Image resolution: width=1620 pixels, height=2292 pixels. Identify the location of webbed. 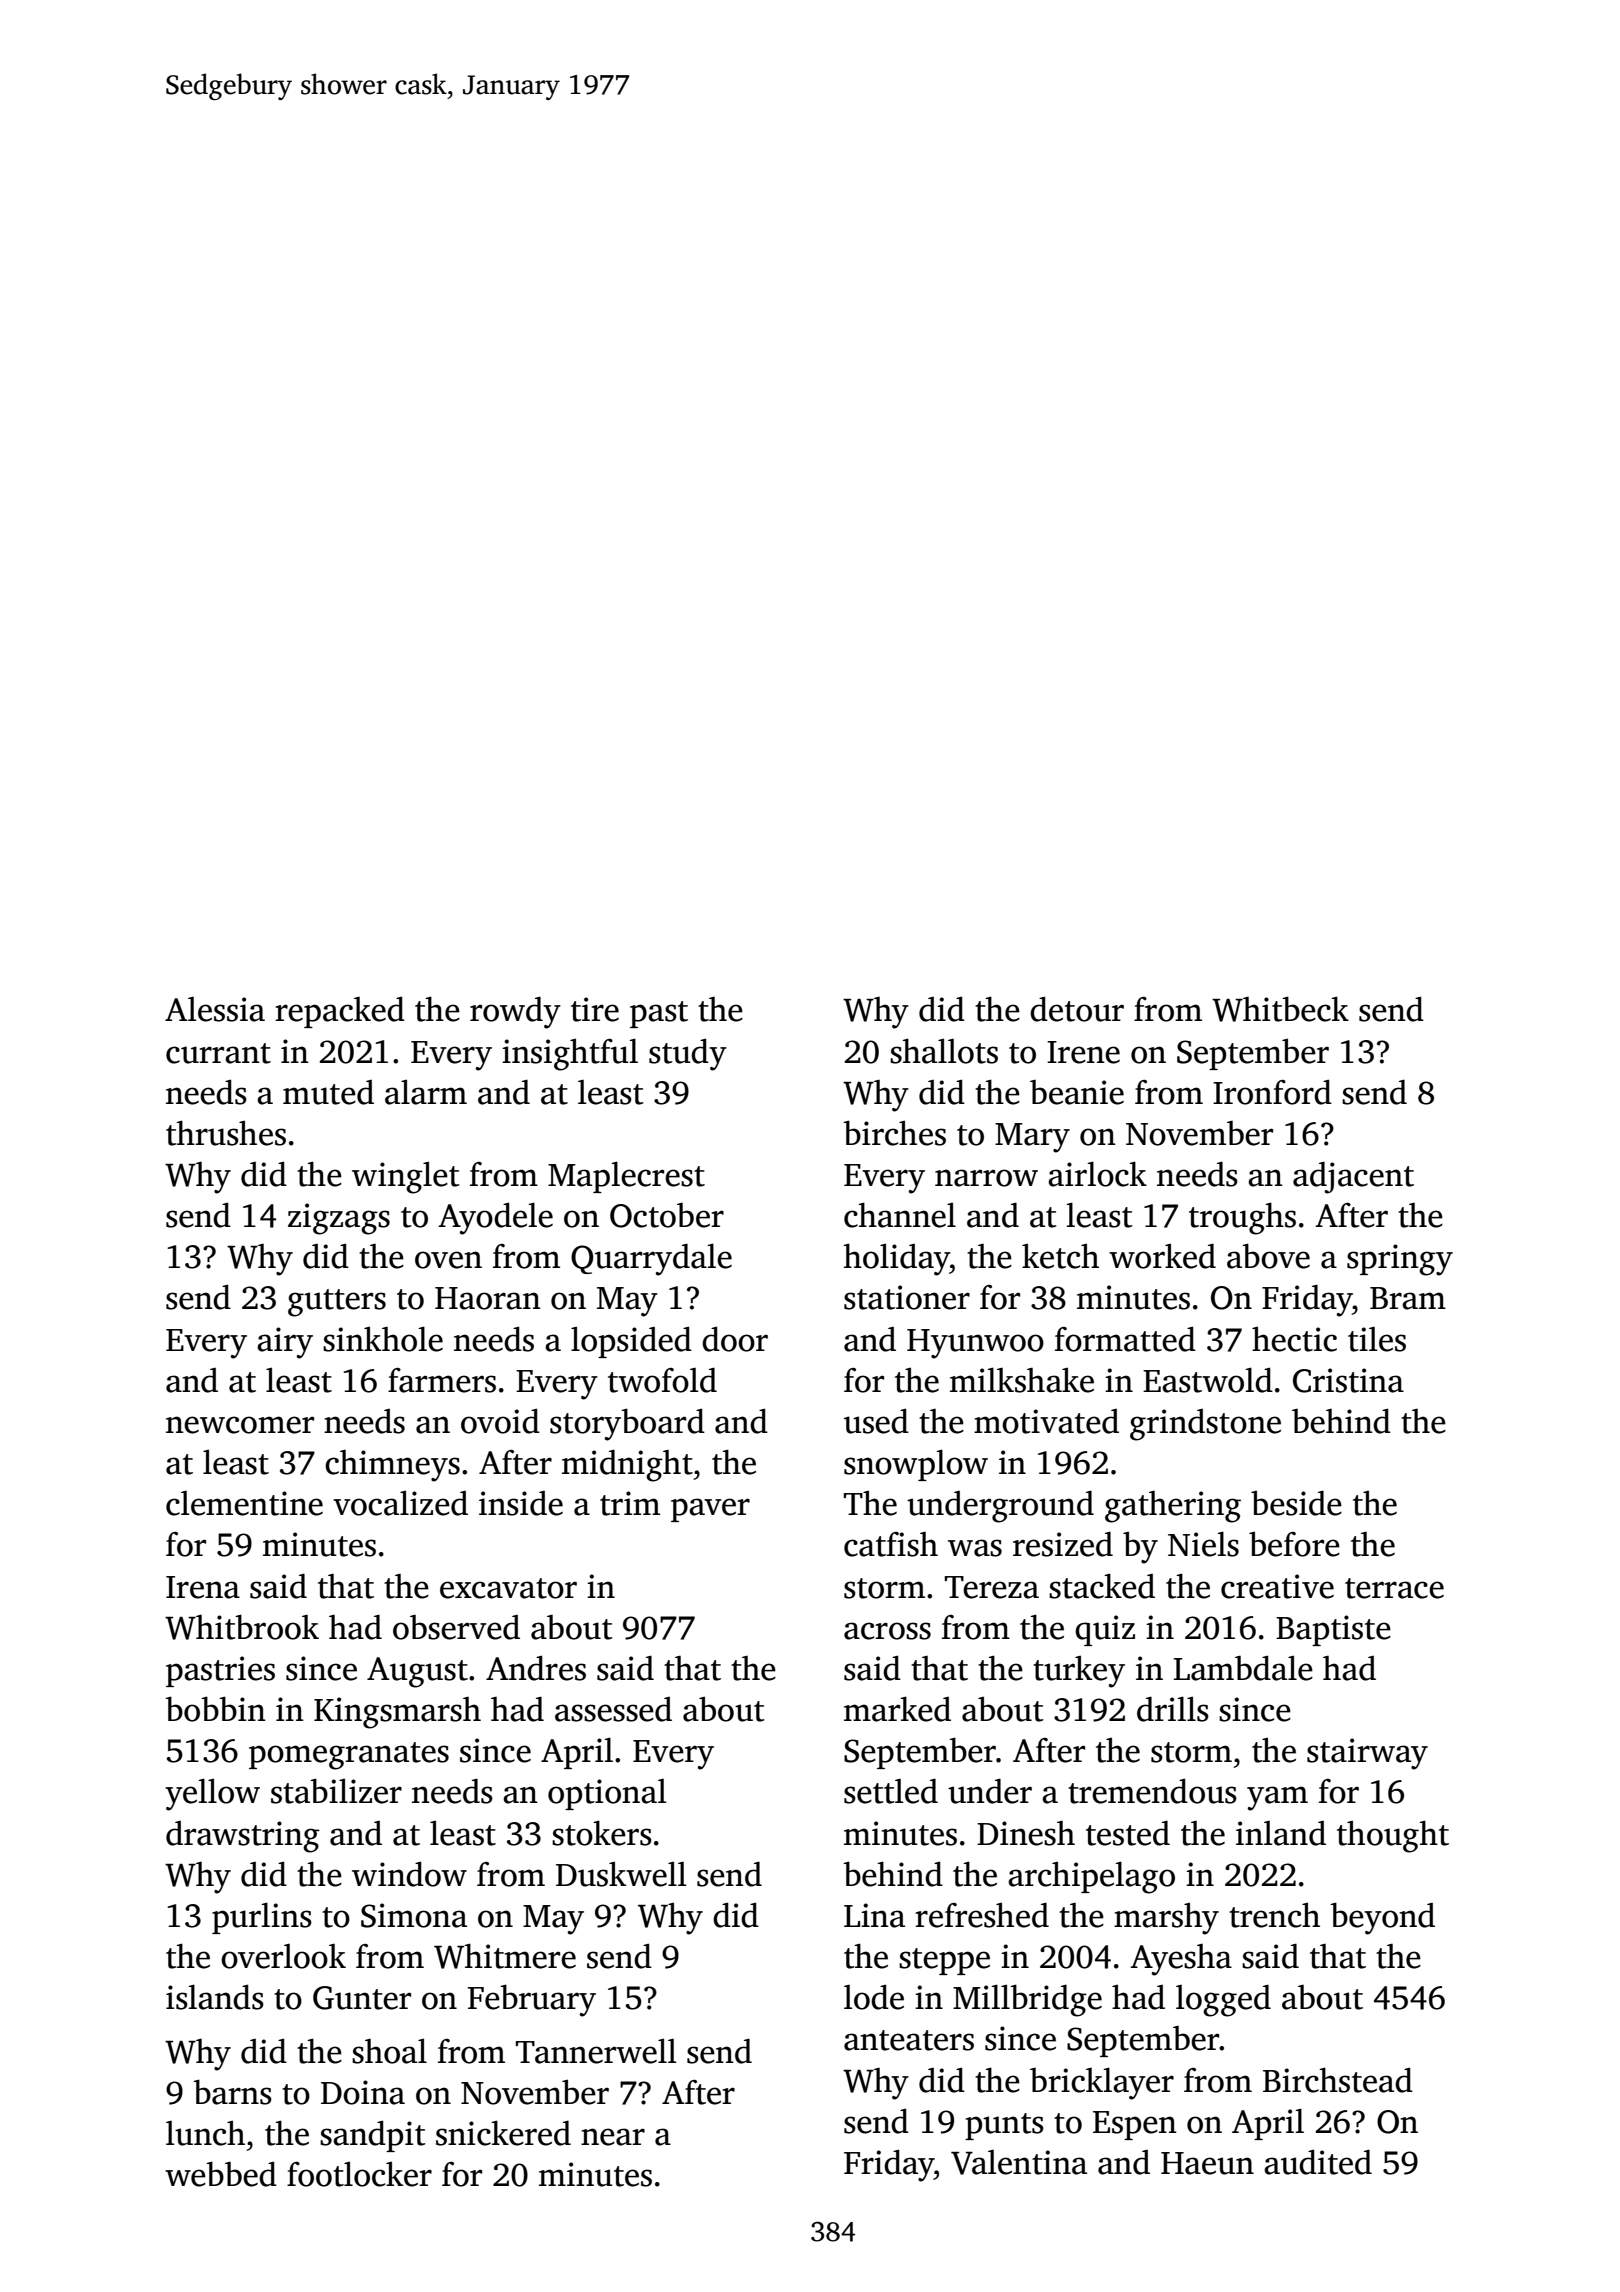
(221, 2174).
